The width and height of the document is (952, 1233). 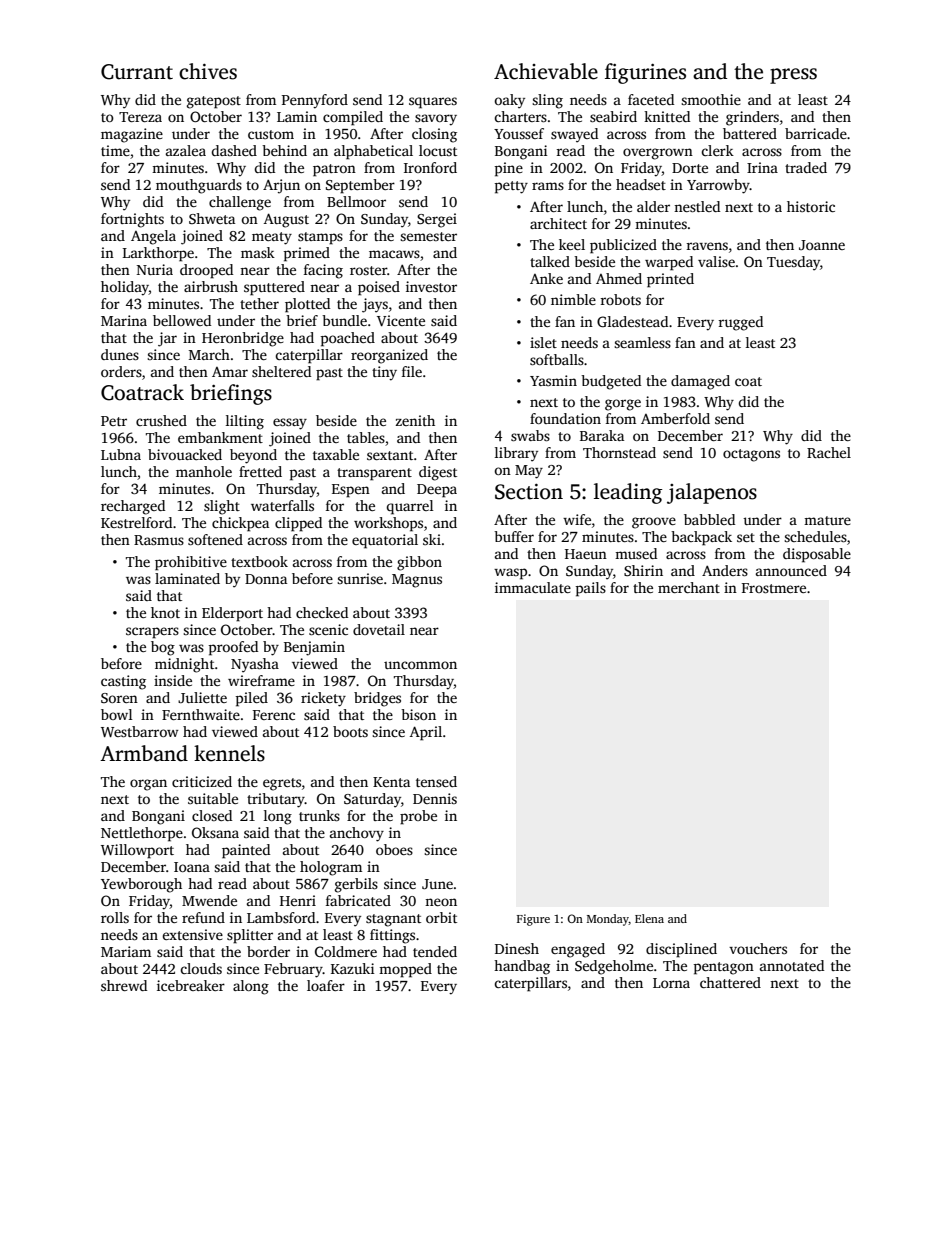 I want to click on talked, so click(x=550, y=261).
